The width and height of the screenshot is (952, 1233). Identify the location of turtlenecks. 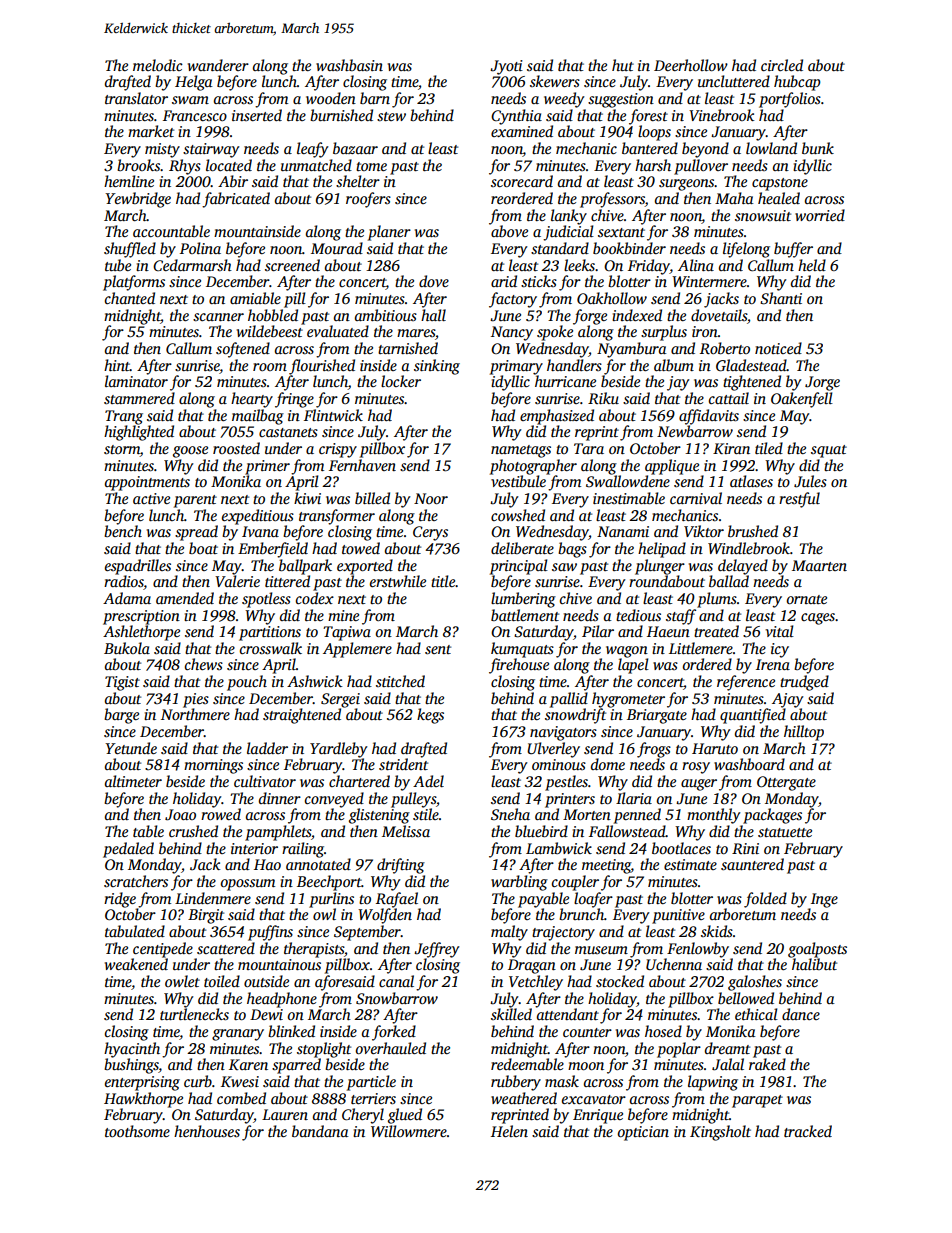
(194, 1014).
